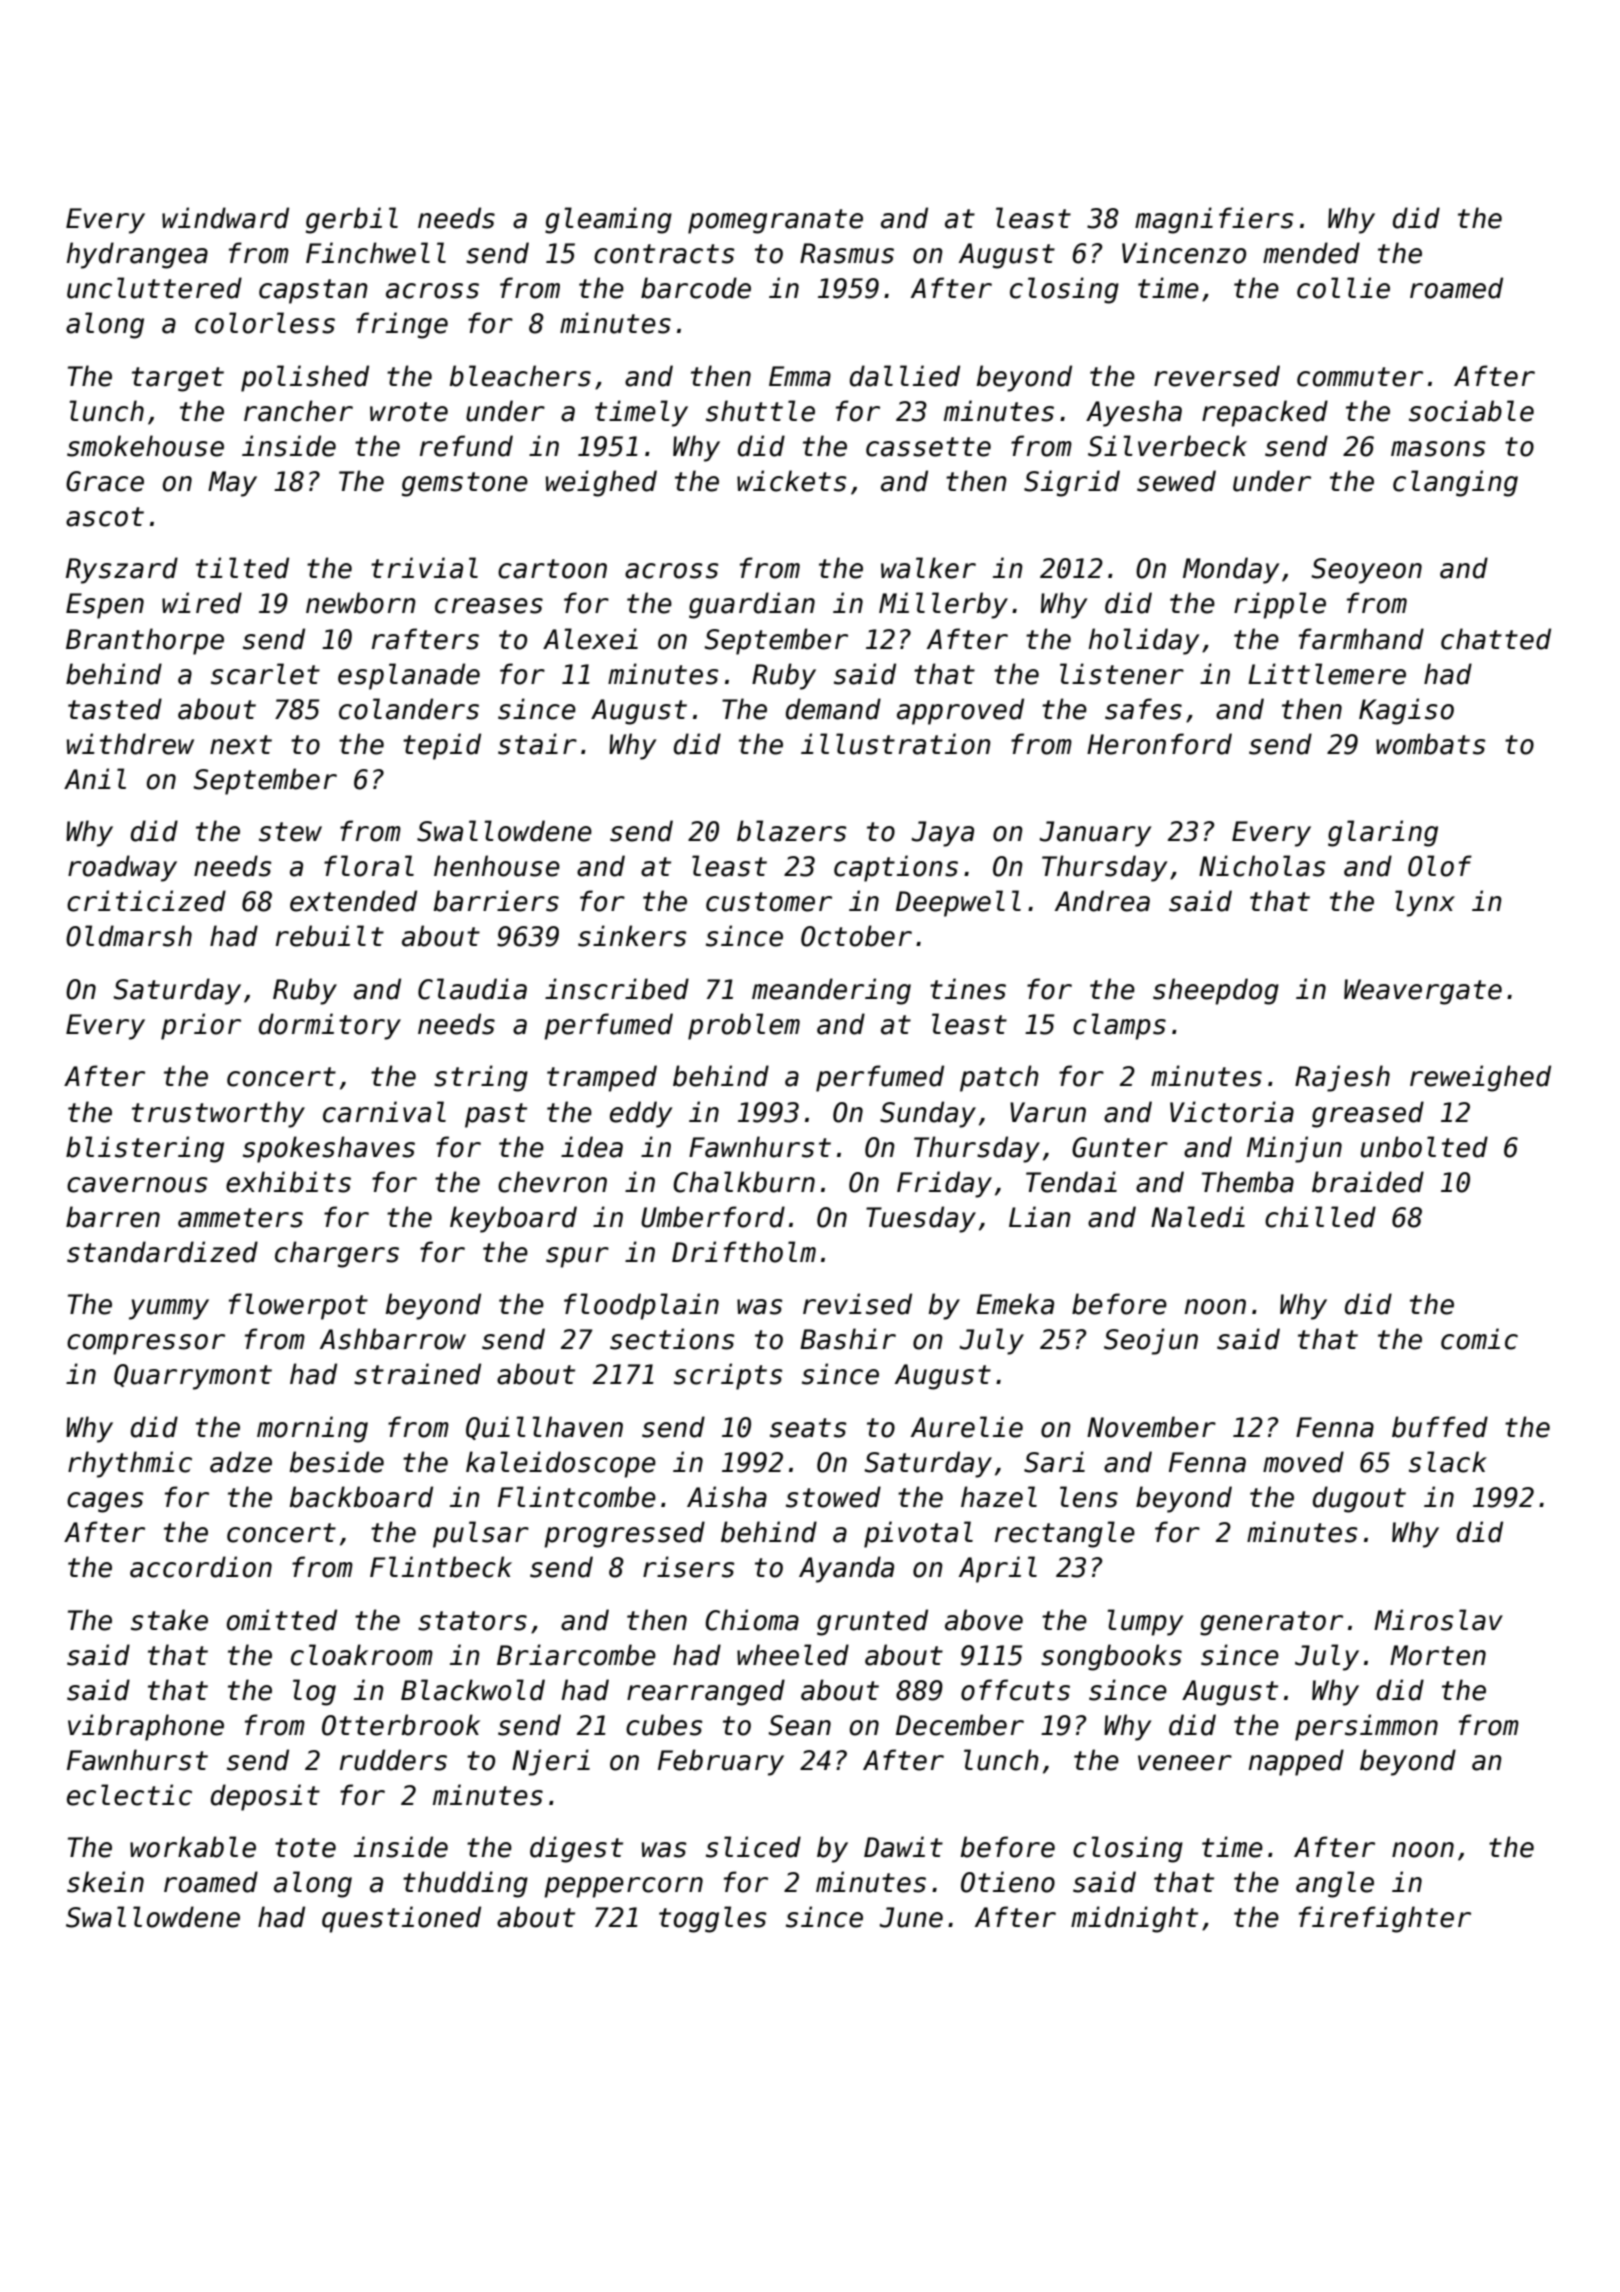 The image size is (1620, 2292). I want to click on windward, so click(225, 218).
